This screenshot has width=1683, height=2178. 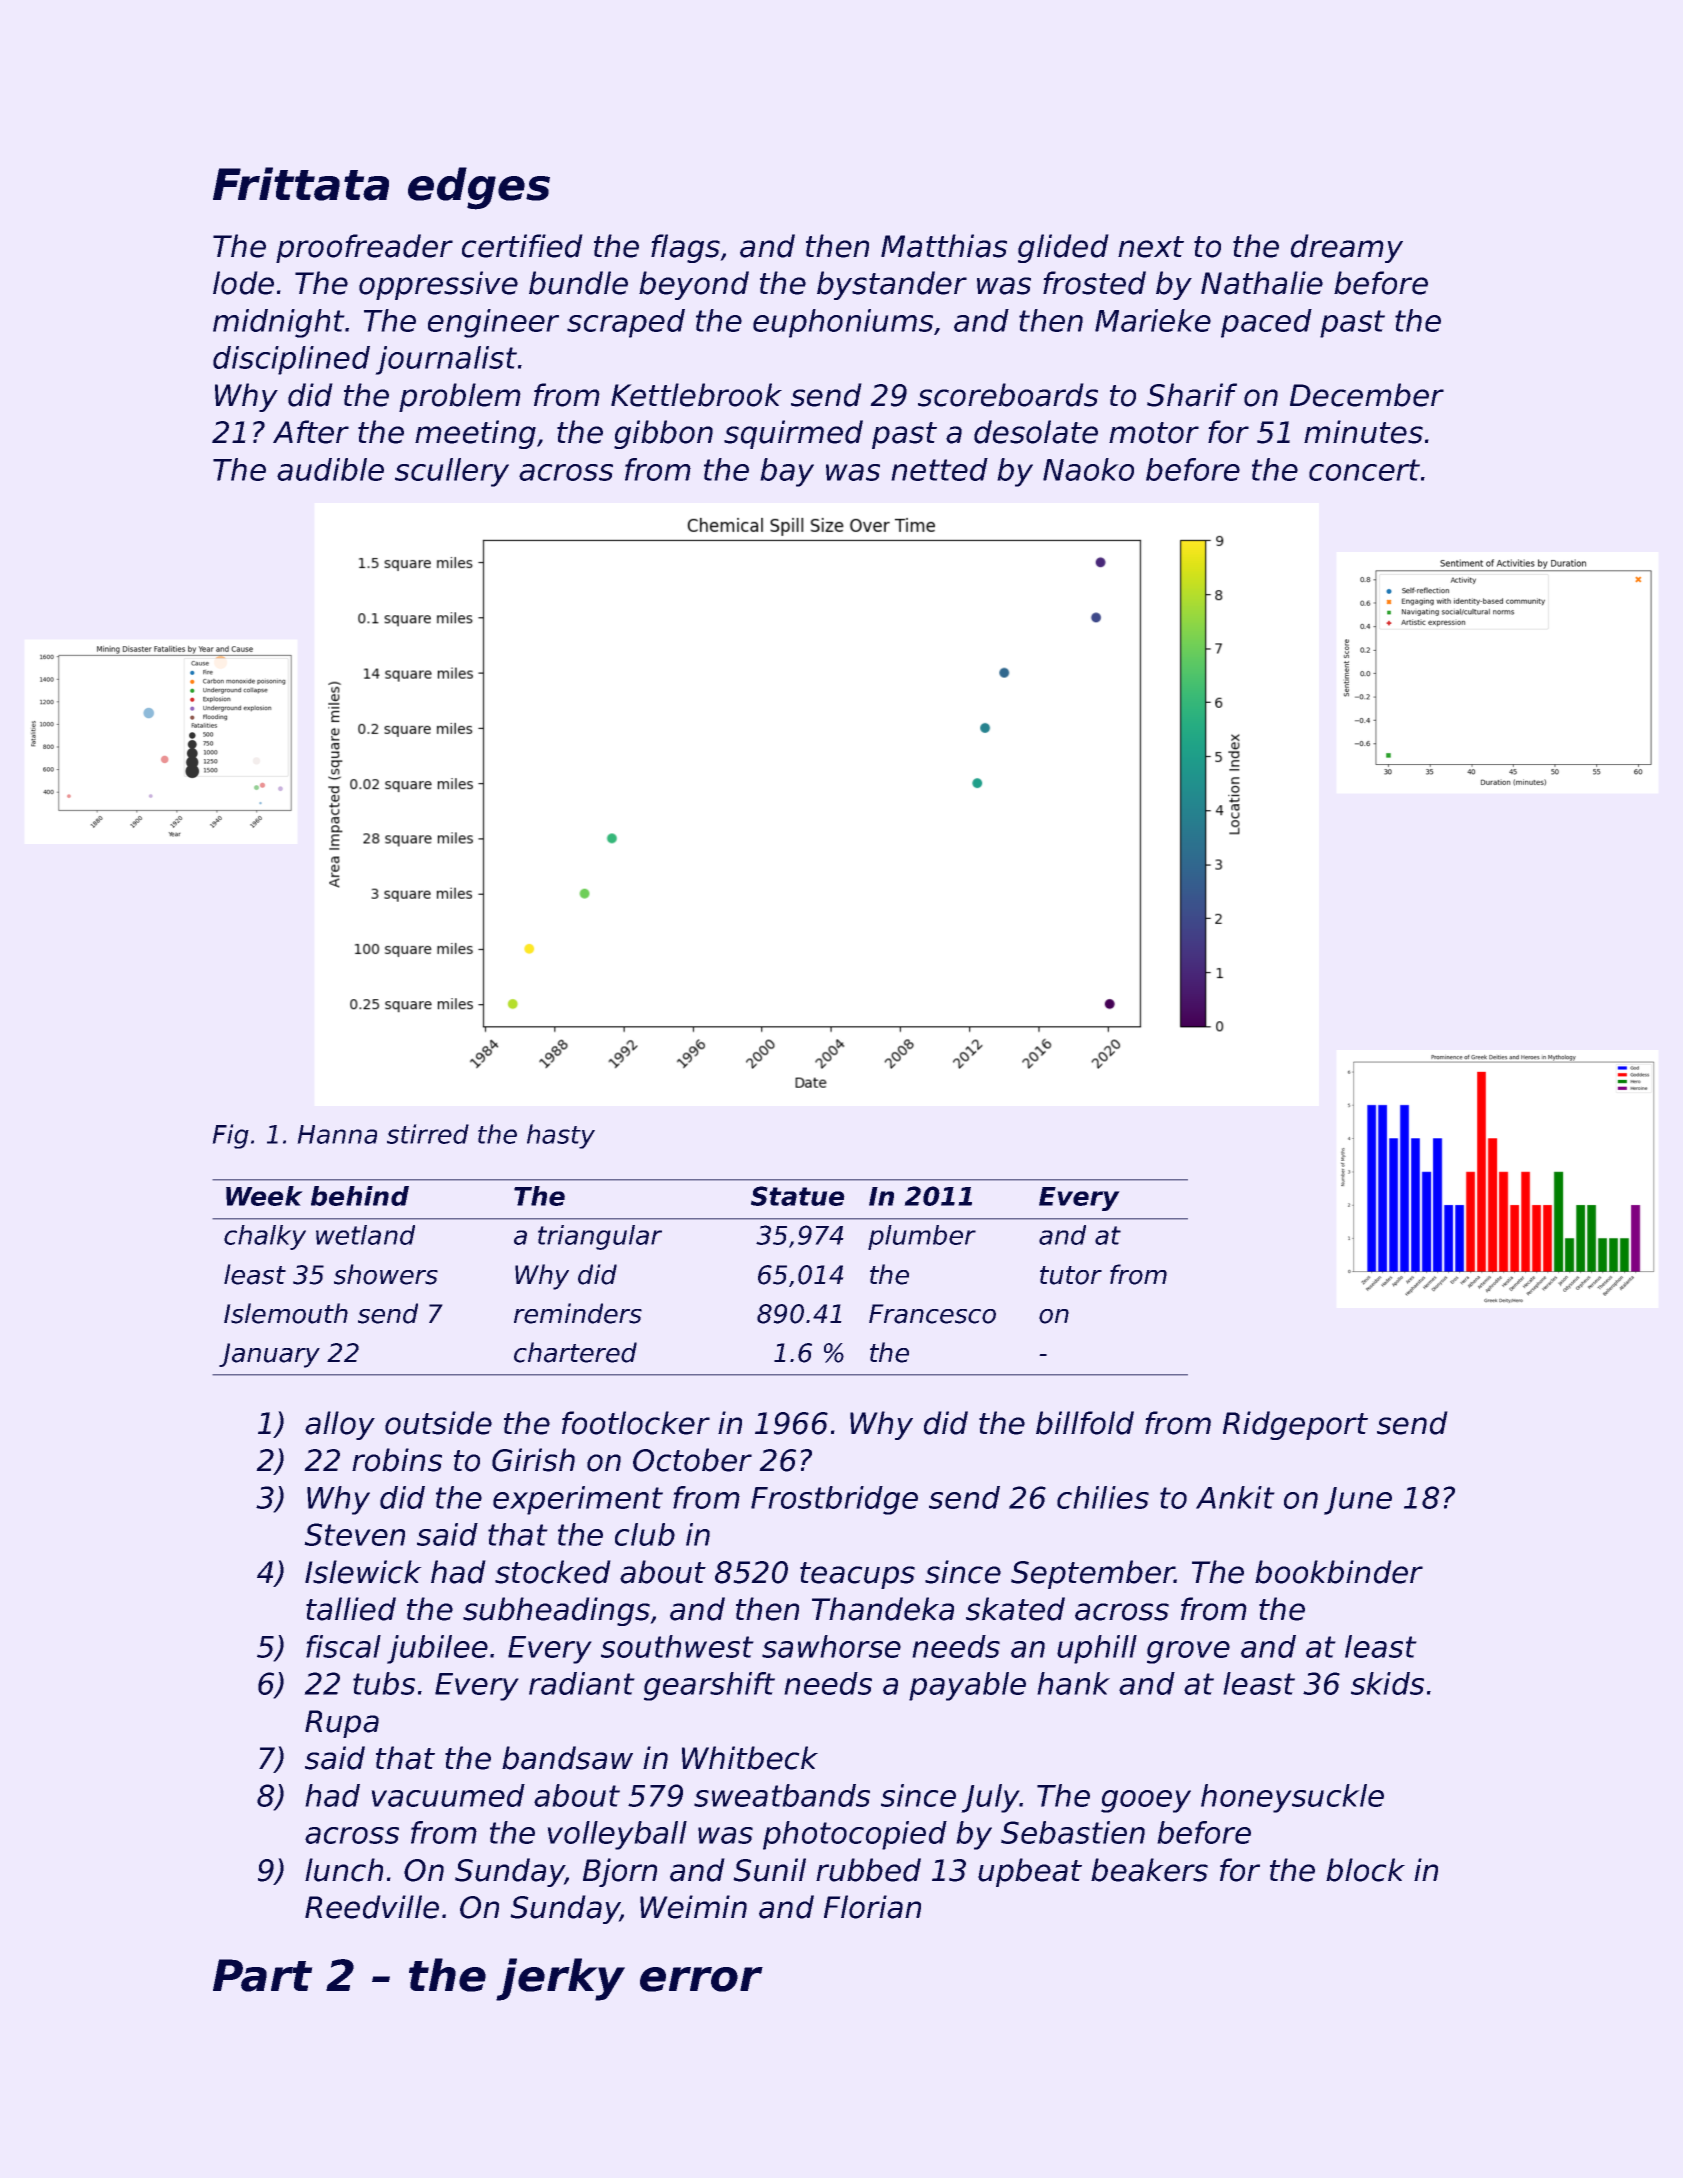 I want to click on concert, so click(x=1364, y=470).
